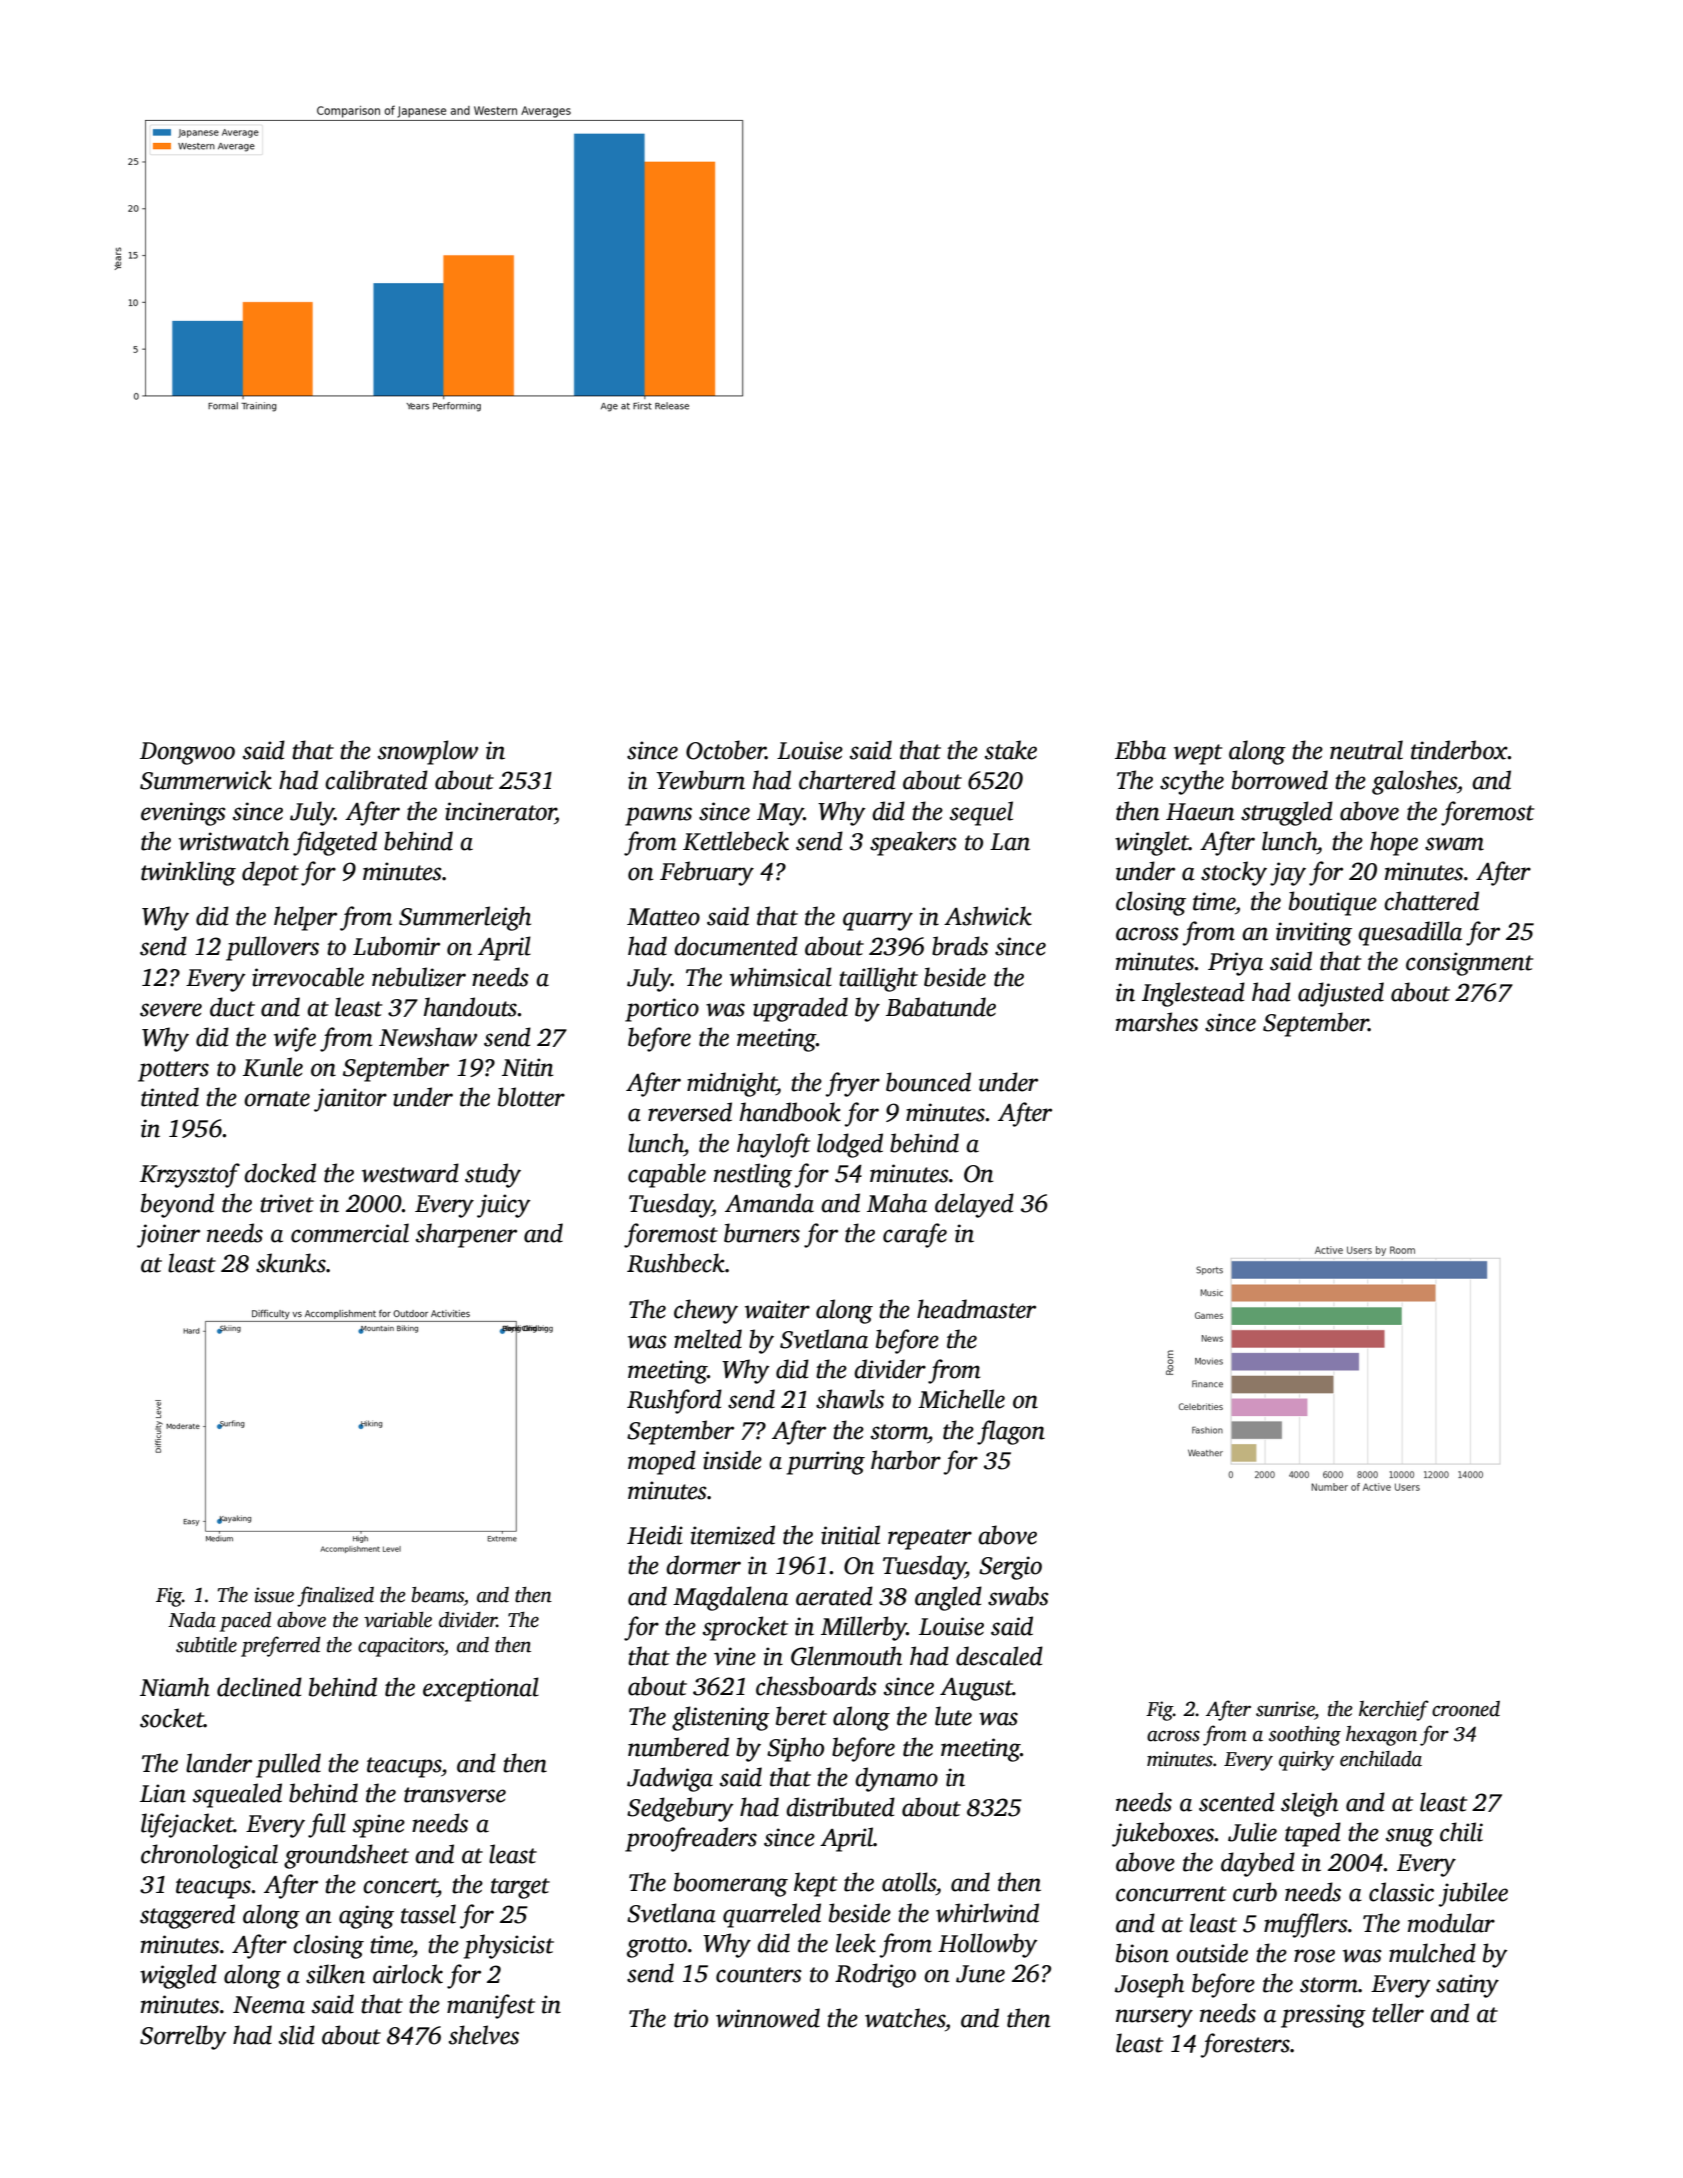  I want to click on pulled, so click(288, 1765).
